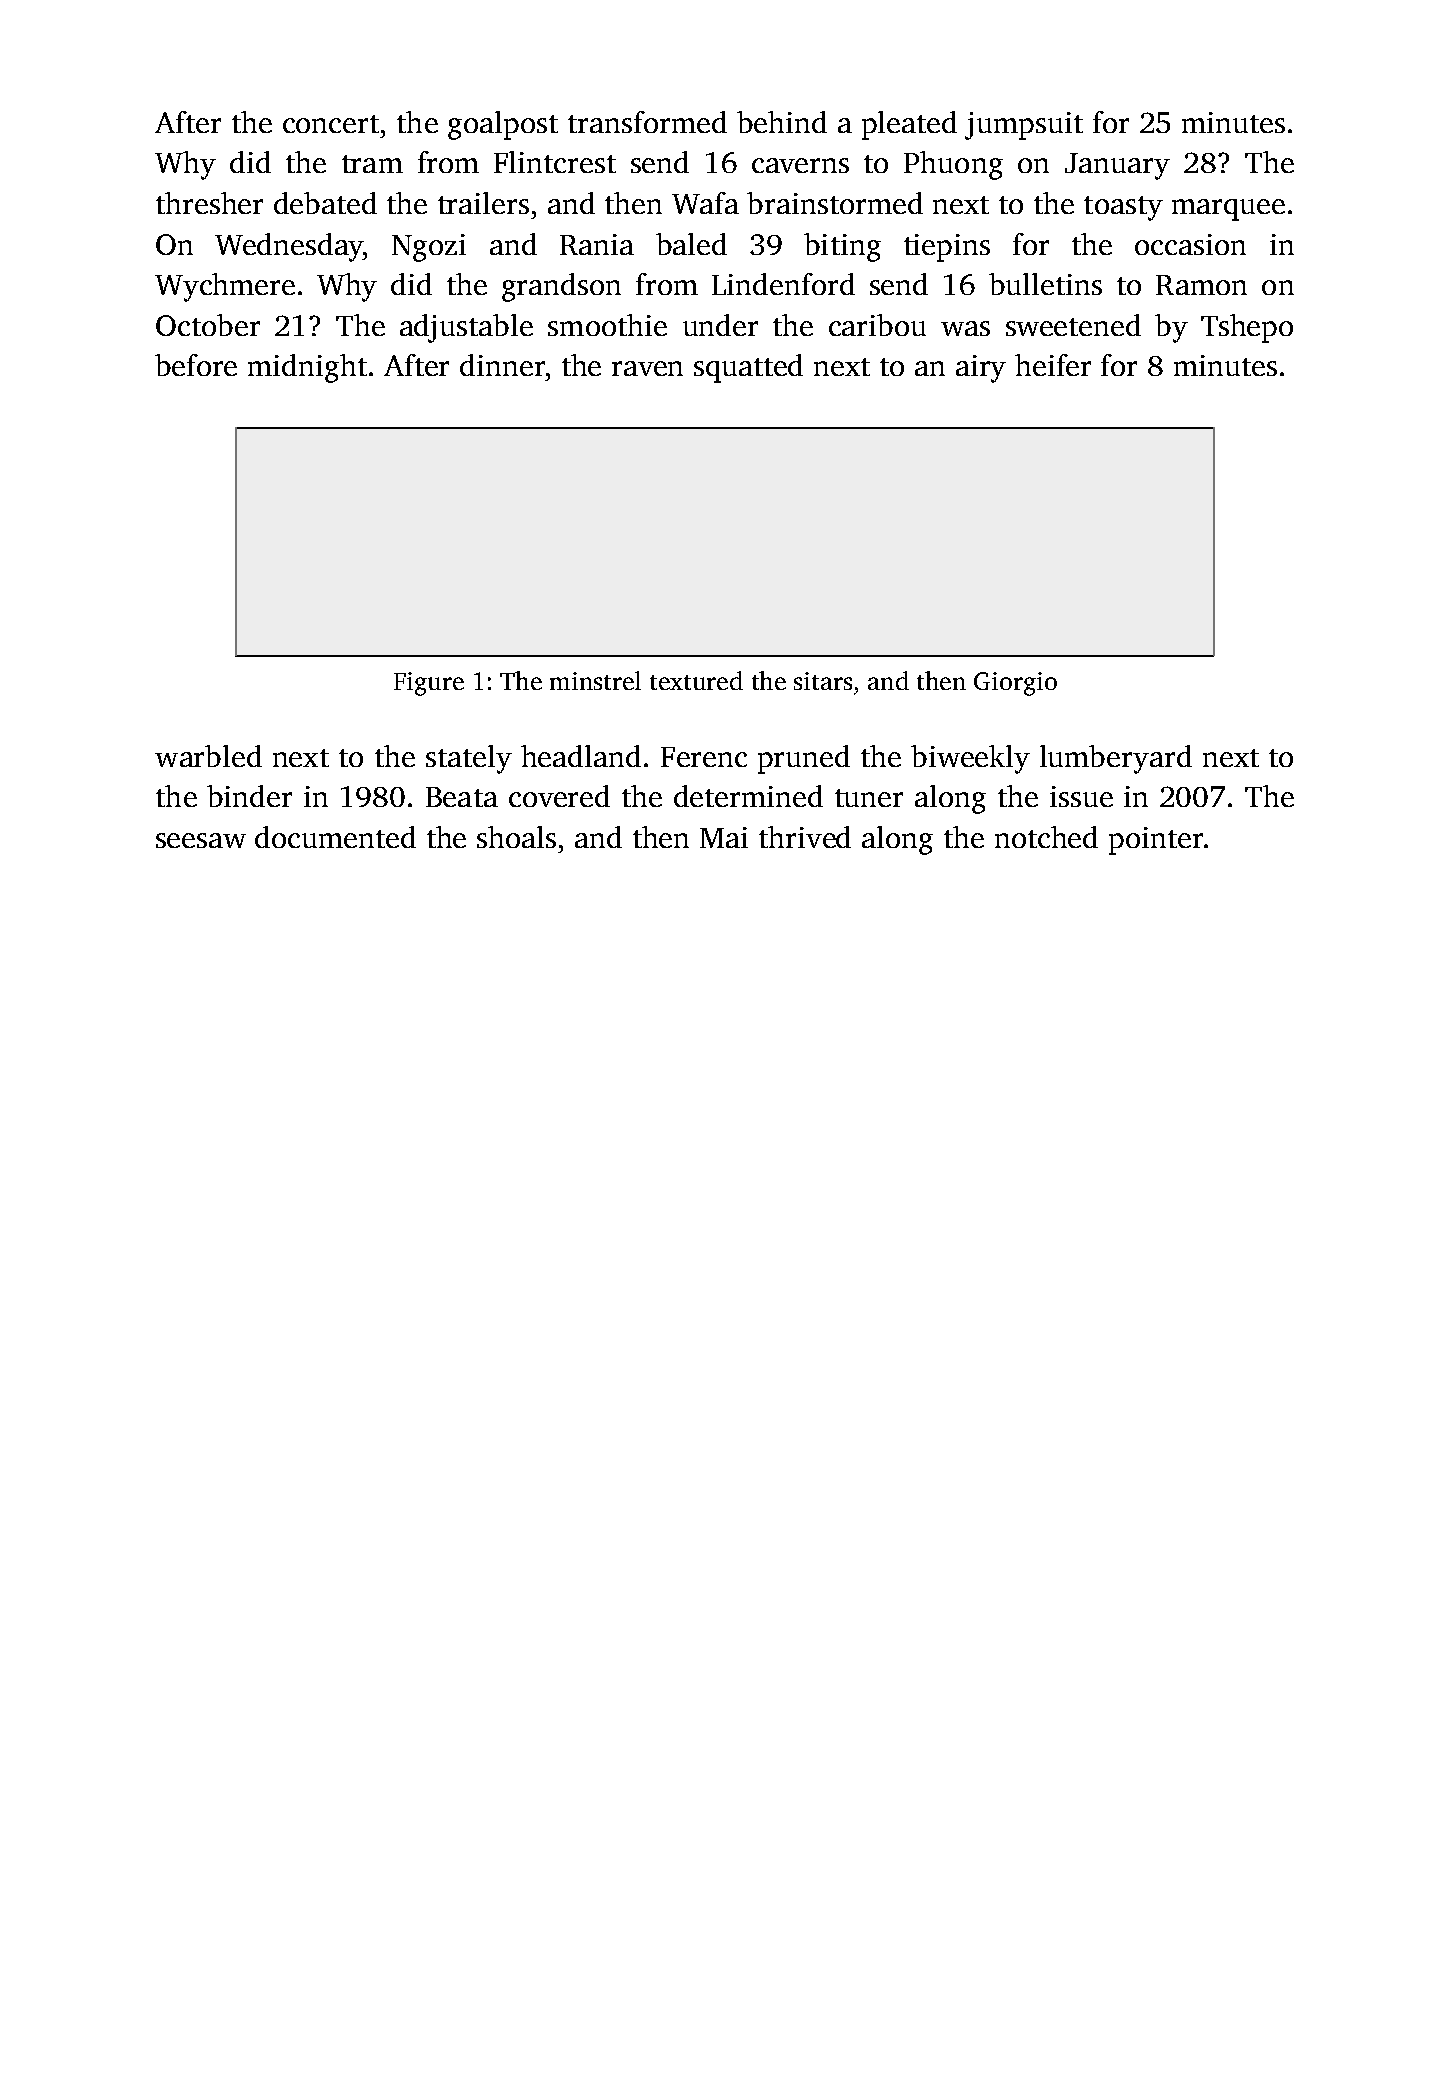 The height and width of the document is (2100, 1450). I want to click on shoals, so click(516, 837).
